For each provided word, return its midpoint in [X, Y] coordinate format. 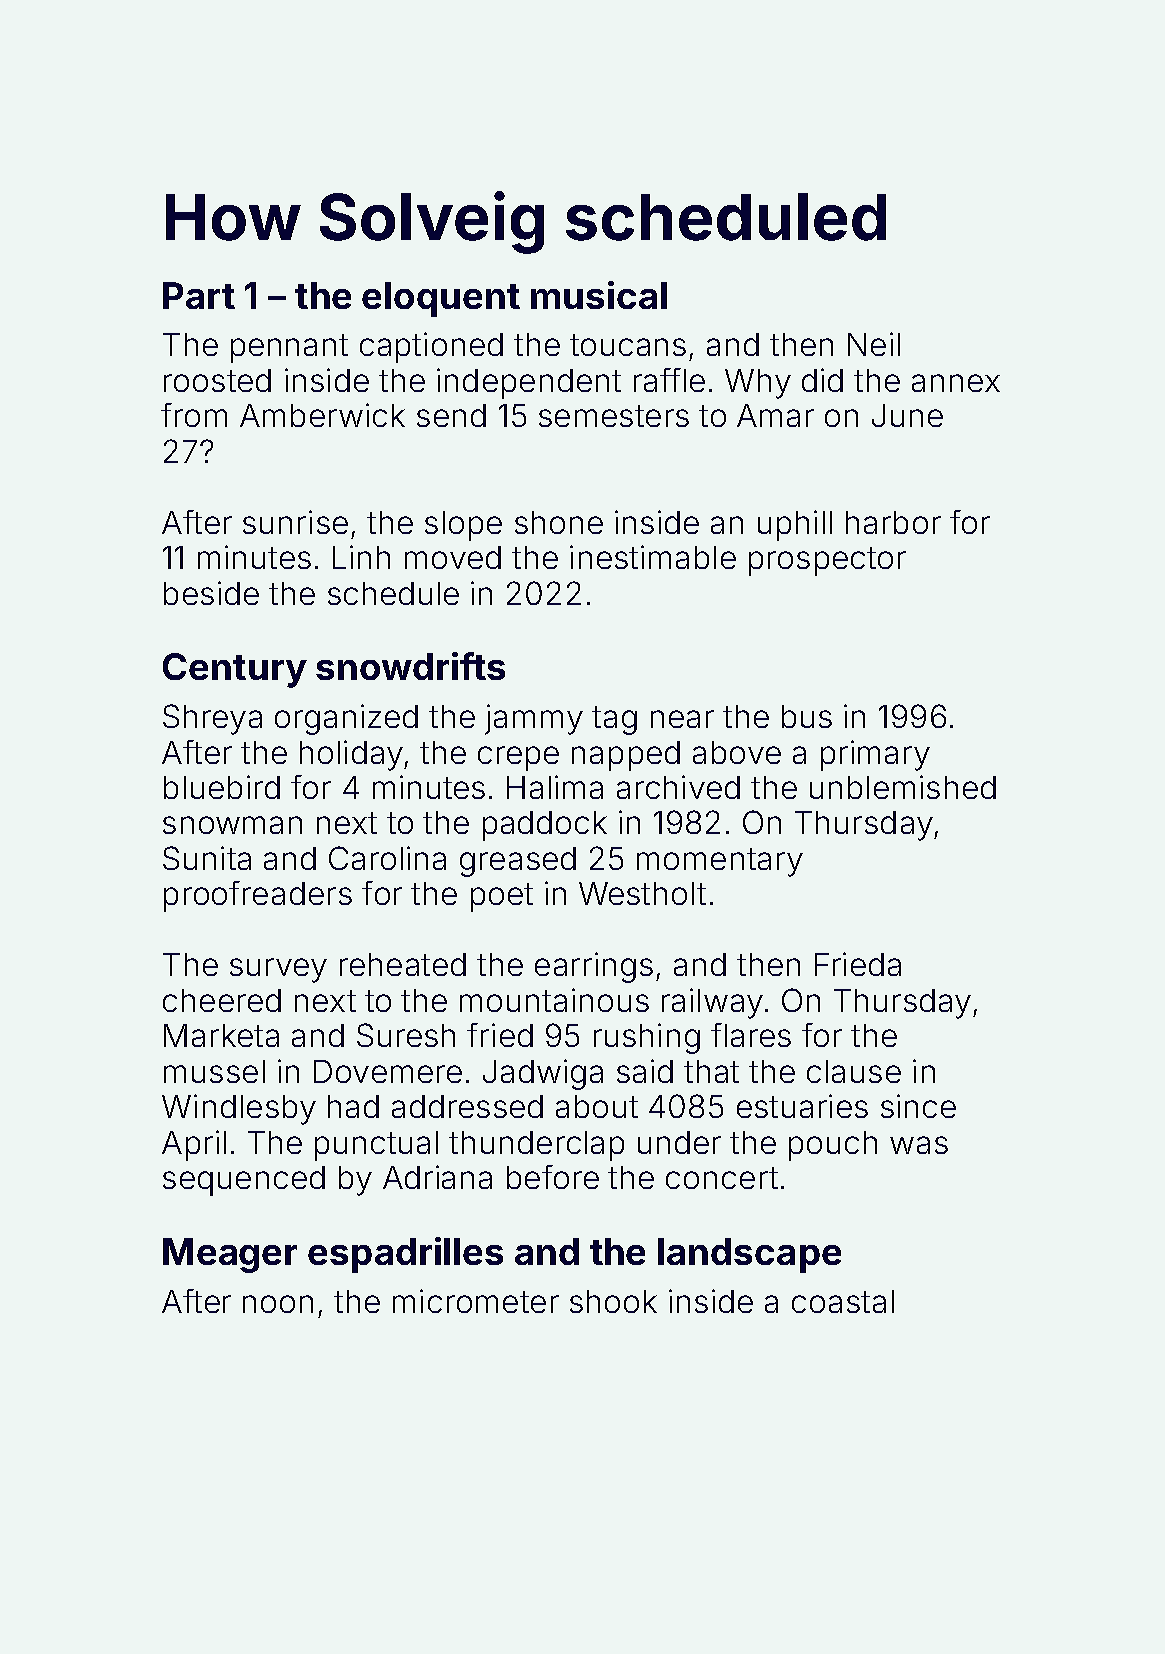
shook [613, 1301]
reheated [403, 964]
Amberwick [322, 415]
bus [807, 716]
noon [278, 1304]
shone [559, 522]
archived [678, 787]
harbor [893, 522]
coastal [843, 1301]
